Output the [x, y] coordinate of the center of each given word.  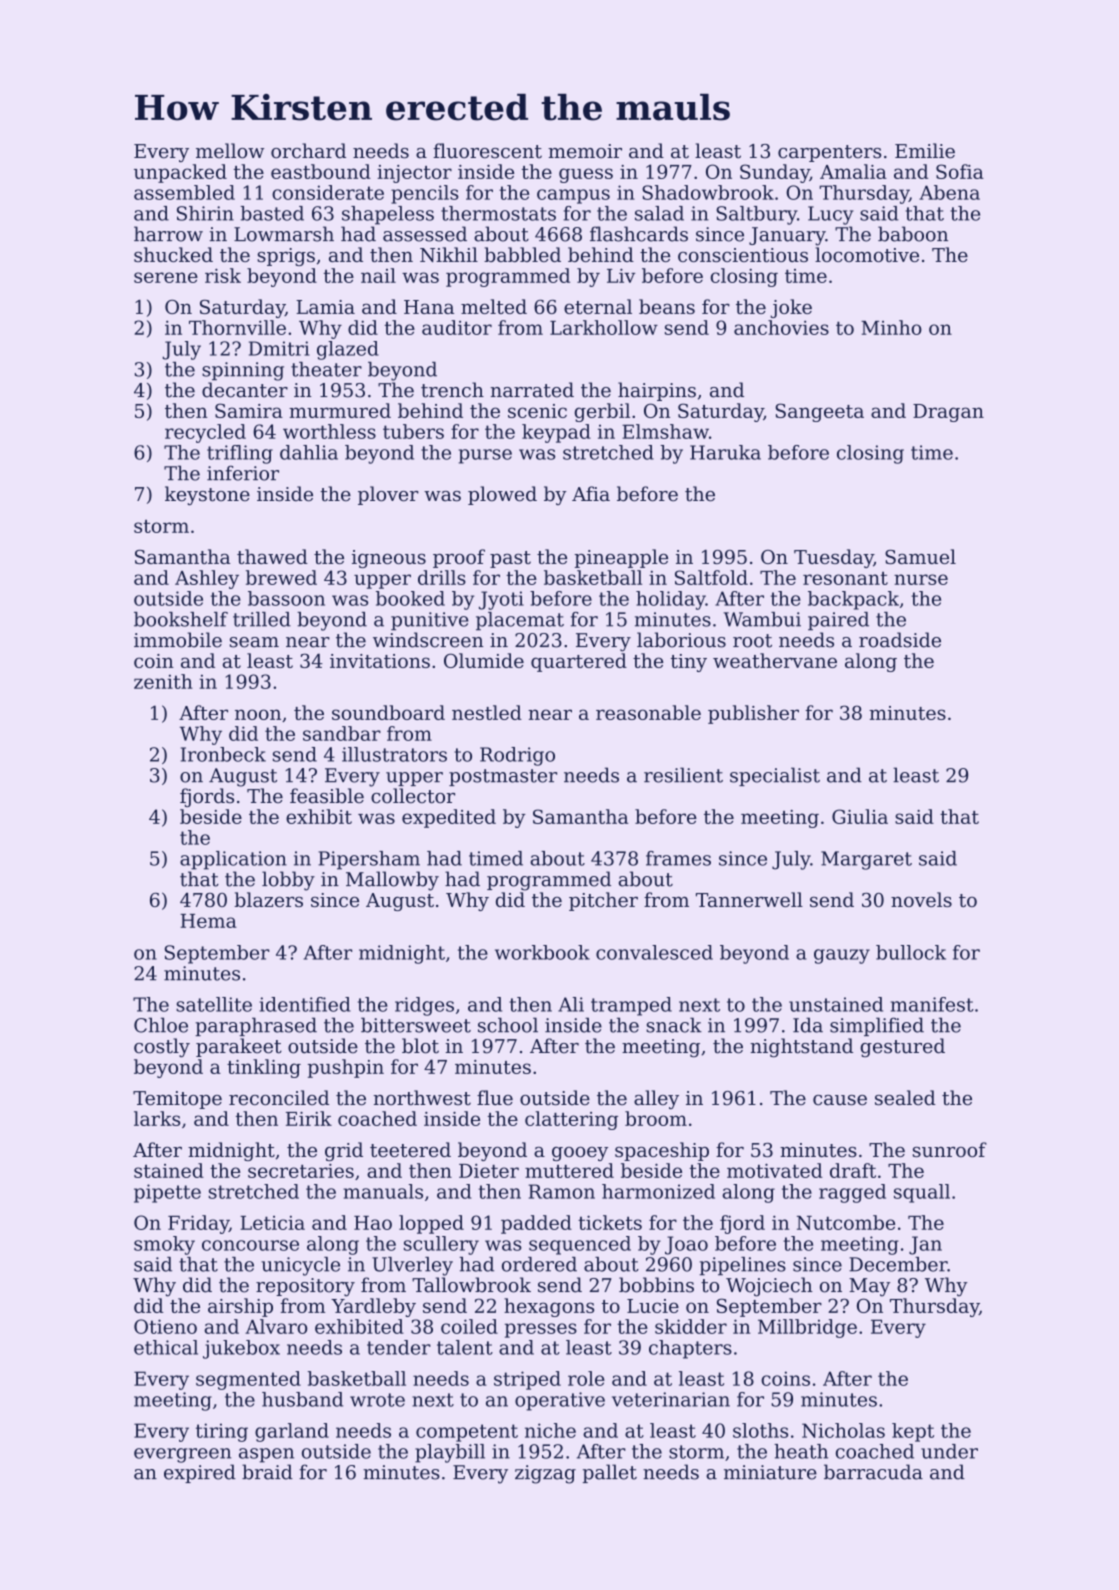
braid [267, 1472]
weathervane [775, 660]
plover [388, 495]
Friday [198, 1224]
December [898, 1264]
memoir [585, 151]
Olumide [484, 660]
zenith [163, 681]
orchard [308, 151]
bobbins [656, 1285]
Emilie [925, 151]
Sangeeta [819, 412]
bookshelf [181, 619]
